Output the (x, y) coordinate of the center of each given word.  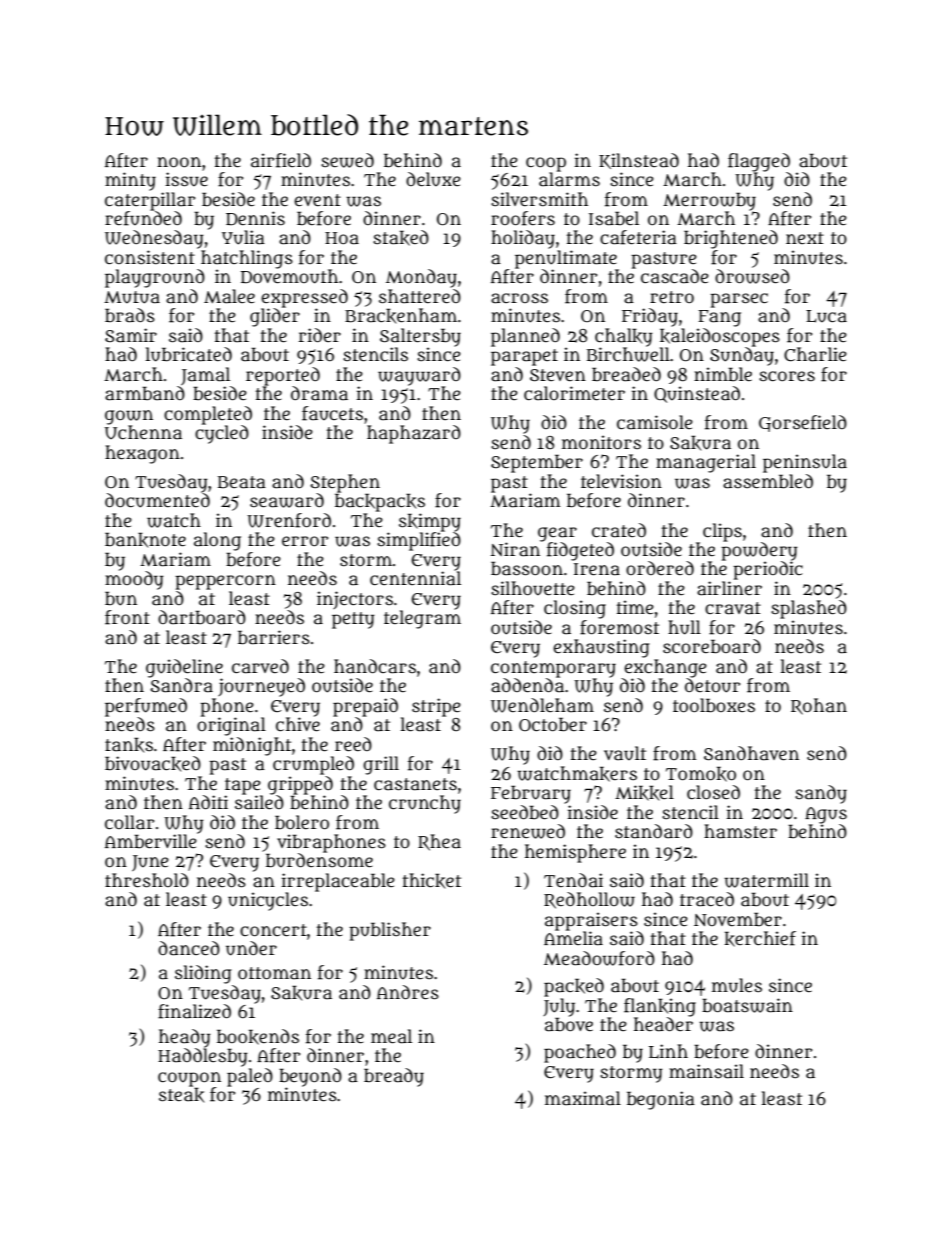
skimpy (430, 522)
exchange (665, 668)
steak (181, 1095)
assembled (768, 481)
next (805, 238)
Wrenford (289, 520)
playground (155, 278)
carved (260, 666)
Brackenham (401, 316)
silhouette (533, 588)
